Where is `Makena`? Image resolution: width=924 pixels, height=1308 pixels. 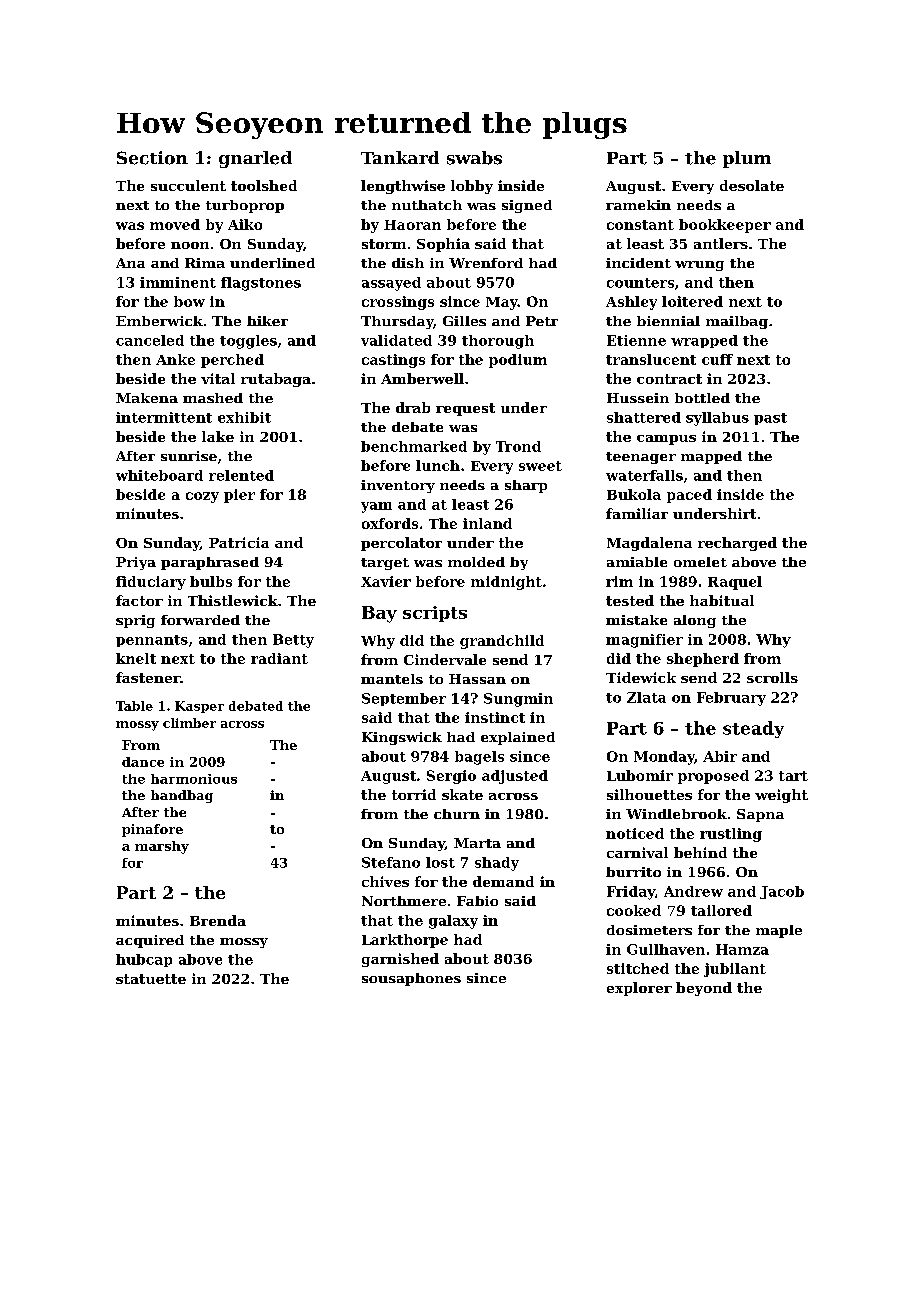 Makena is located at coordinates (147, 398).
